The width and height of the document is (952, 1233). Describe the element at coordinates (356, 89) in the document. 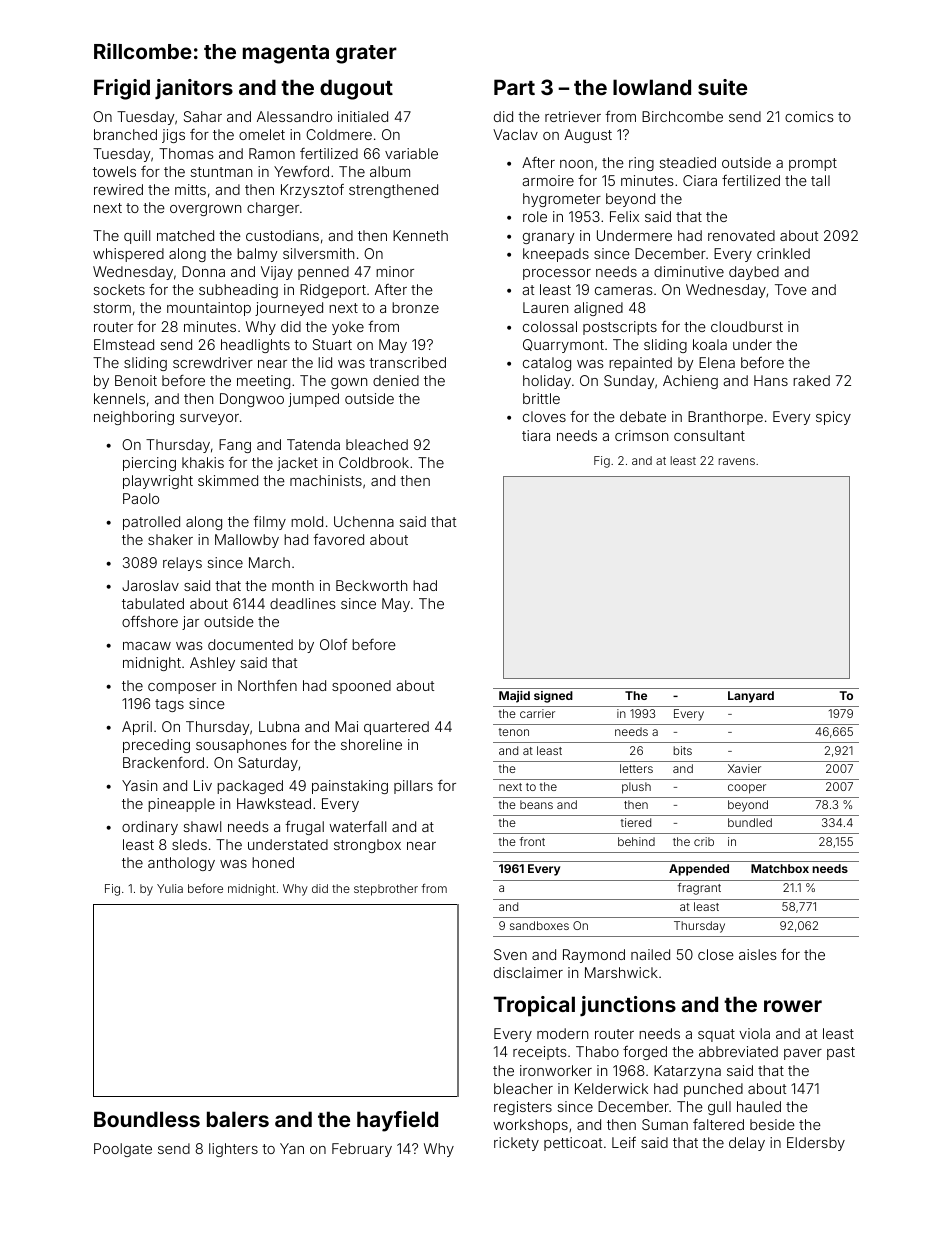

I see `dugout` at that location.
